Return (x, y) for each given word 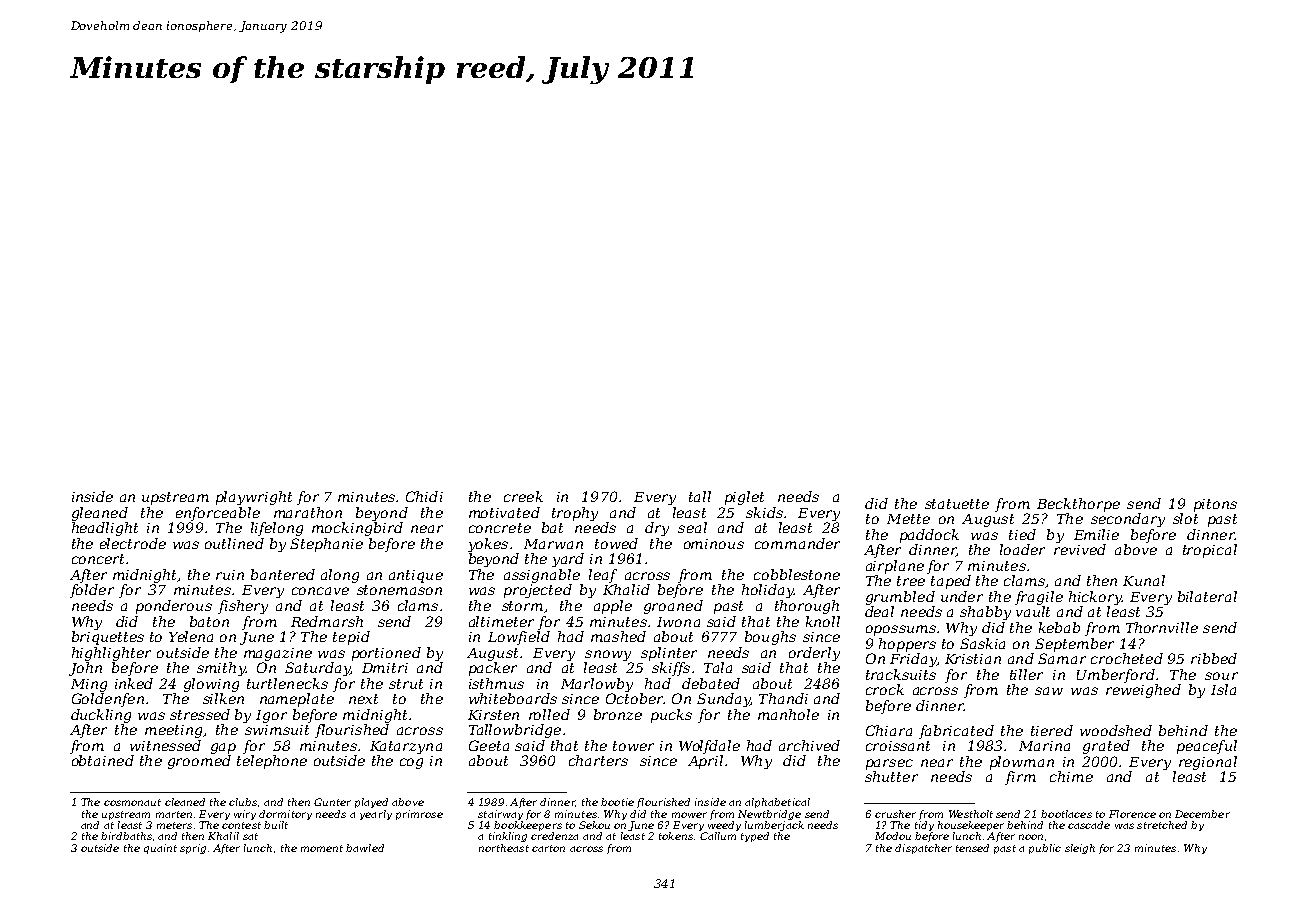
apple (613, 607)
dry (657, 529)
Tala (718, 667)
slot (1185, 518)
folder (92, 591)
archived (809, 745)
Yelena (191, 636)
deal (879, 611)
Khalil (223, 836)
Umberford (1116, 676)
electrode (133, 543)
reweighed (1143, 691)
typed (755, 837)
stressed (200, 714)
